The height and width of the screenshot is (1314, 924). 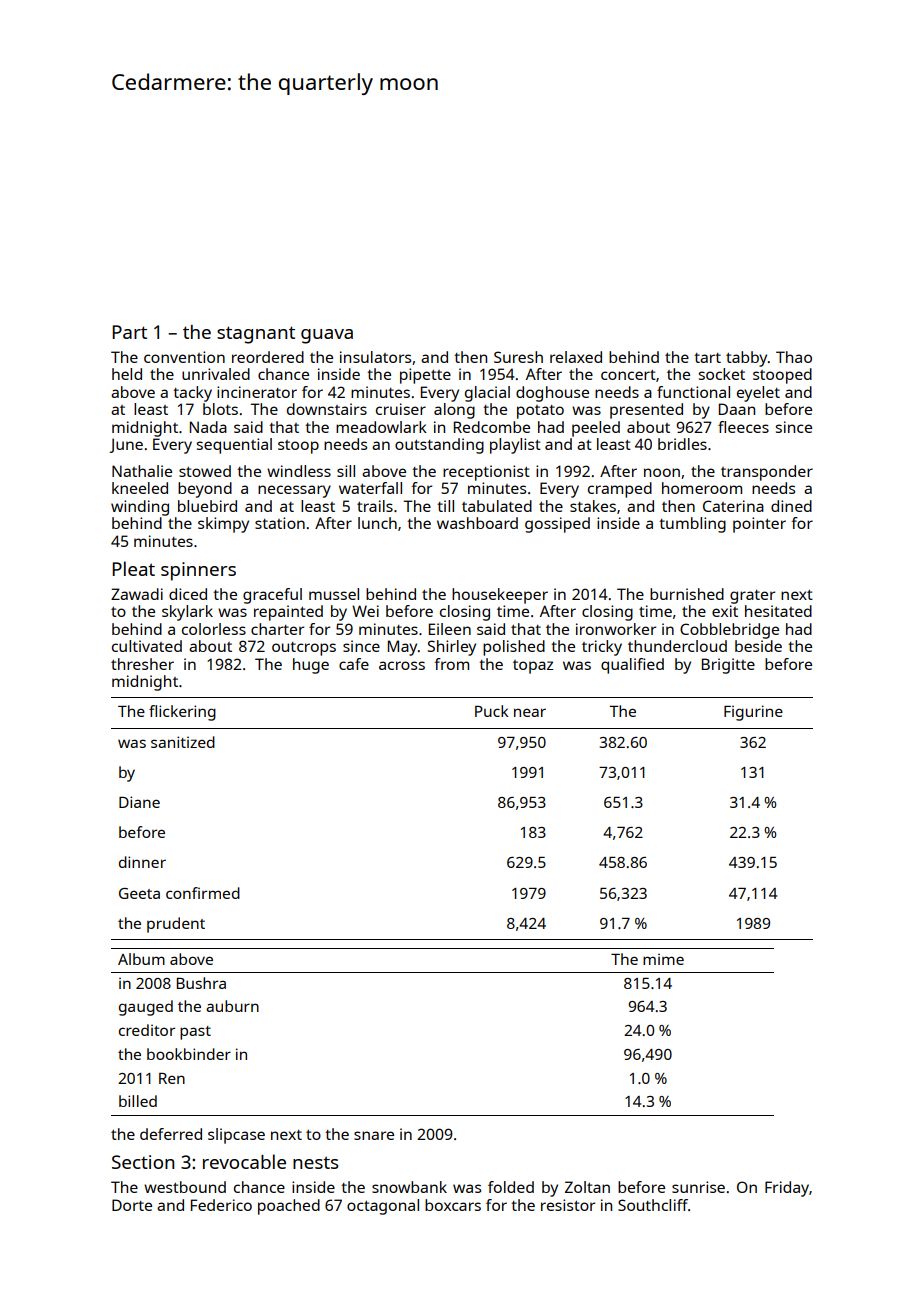 I want to click on mime, so click(x=663, y=959).
